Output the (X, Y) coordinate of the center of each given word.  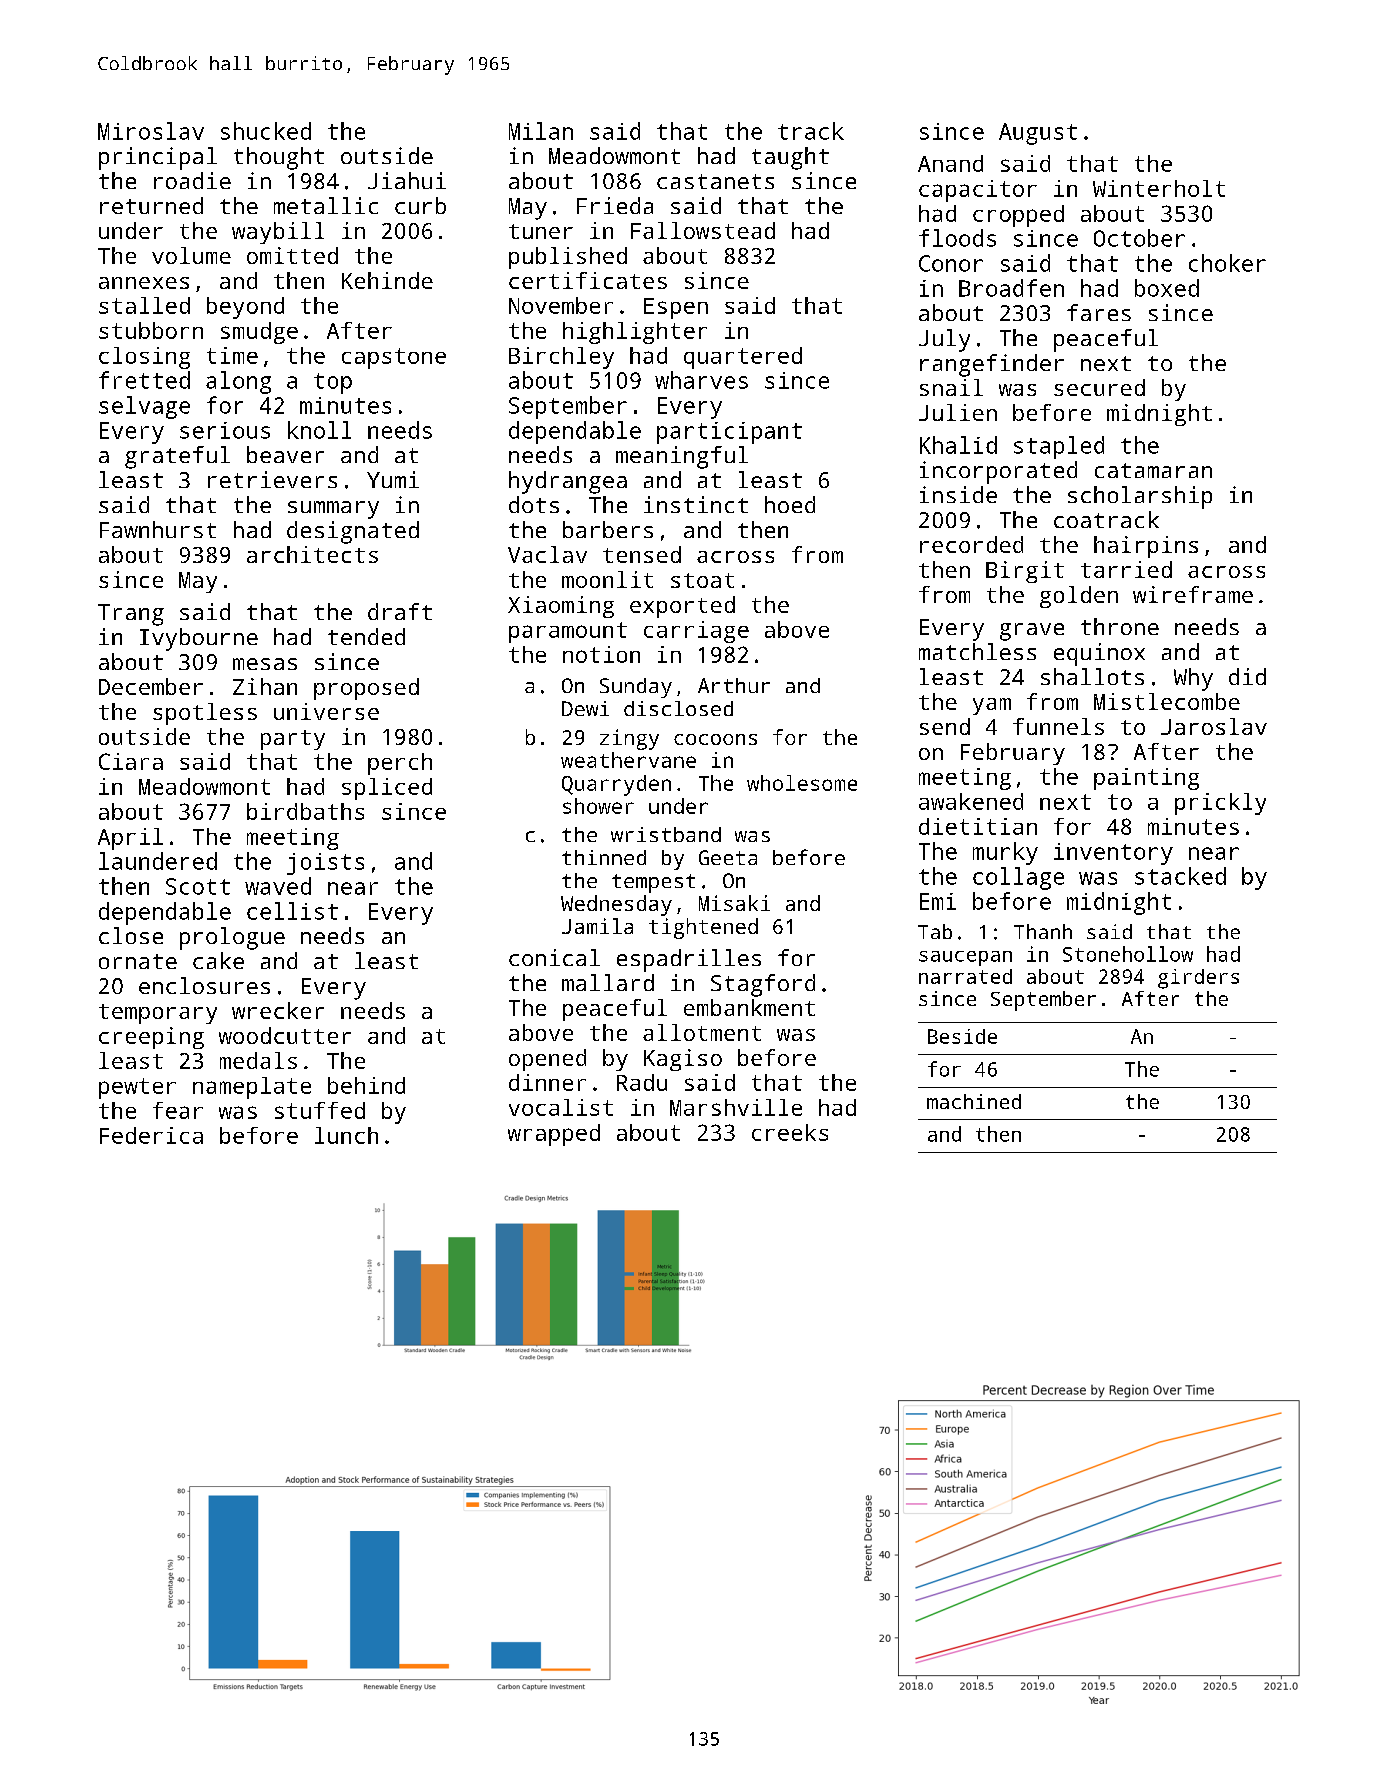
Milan (541, 131)
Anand (950, 163)
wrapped (554, 1135)
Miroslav (151, 131)
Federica (151, 1135)
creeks (790, 1132)
